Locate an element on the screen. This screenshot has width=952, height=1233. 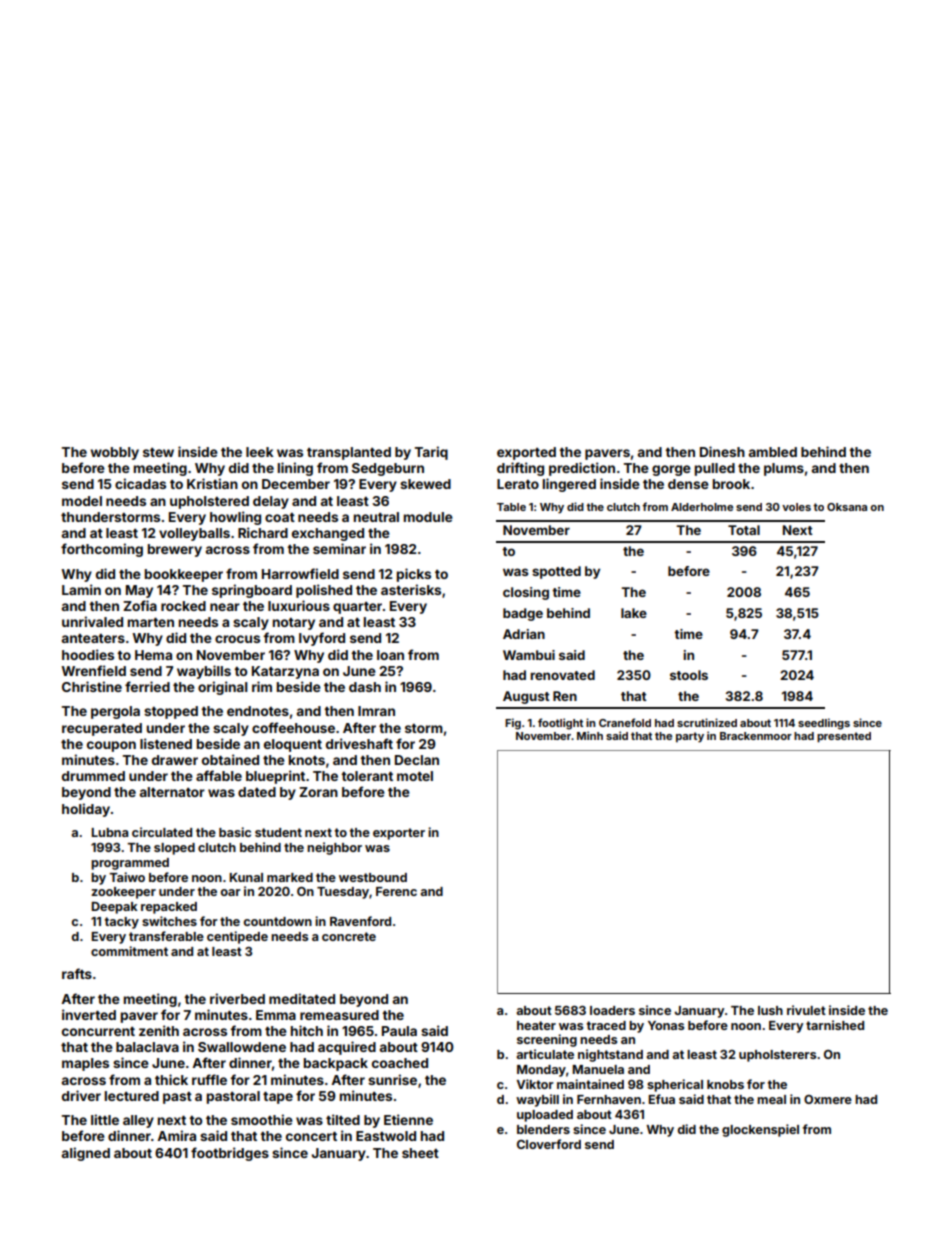
aligned is located at coordinates (86, 1154).
